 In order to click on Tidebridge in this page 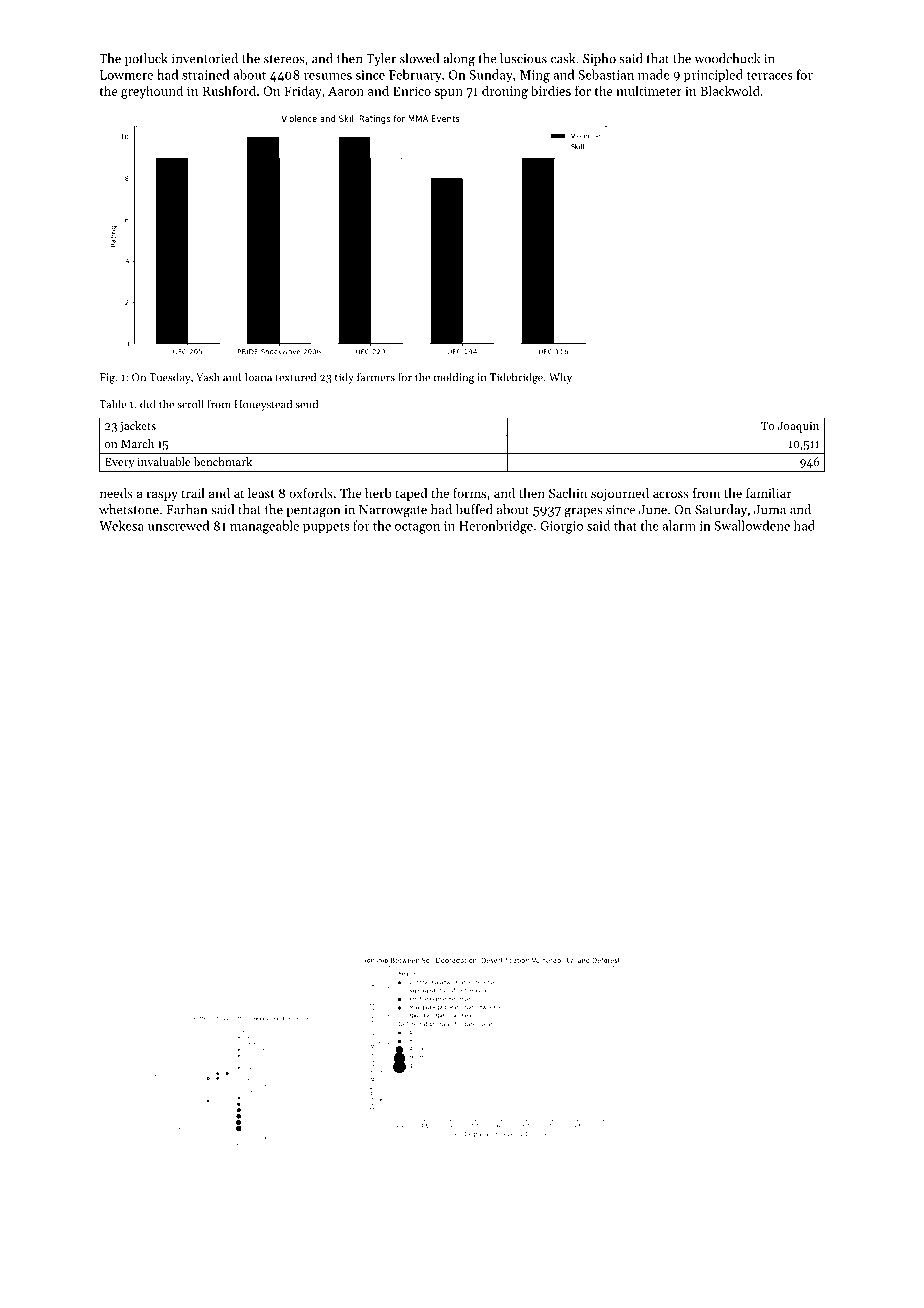, I will do `click(516, 378)`.
